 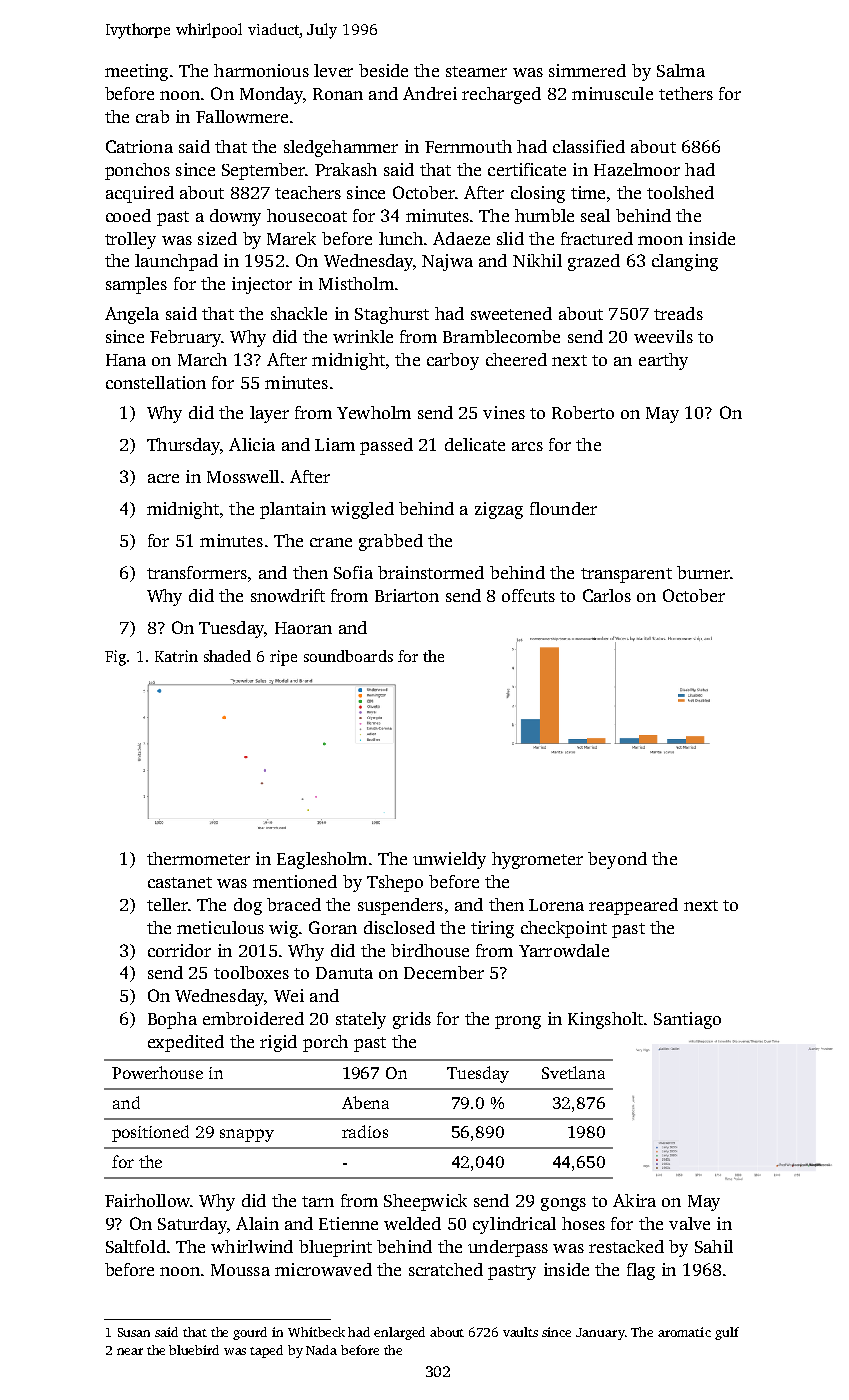 What do you see at coordinates (194, 1350) in the page?
I see `bluebird` at bounding box center [194, 1350].
